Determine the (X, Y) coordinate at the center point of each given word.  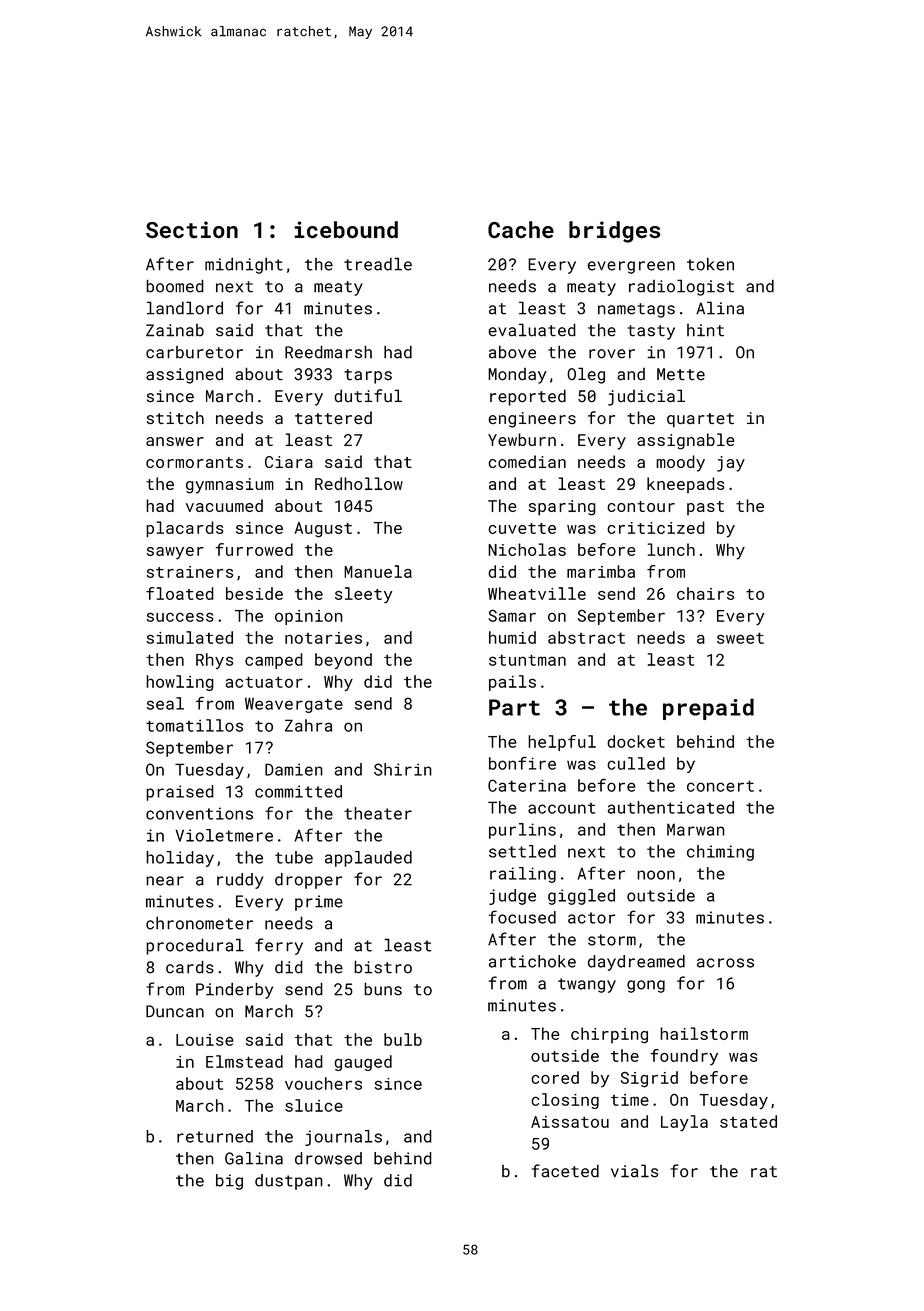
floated (180, 593)
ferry (279, 946)
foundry (684, 1057)
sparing (562, 508)
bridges (615, 232)
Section (192, 230)
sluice (314, 1105)
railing (523, 875)
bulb (403, 1039)
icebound (346, 230)
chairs (705, 593)
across (725, 963)
